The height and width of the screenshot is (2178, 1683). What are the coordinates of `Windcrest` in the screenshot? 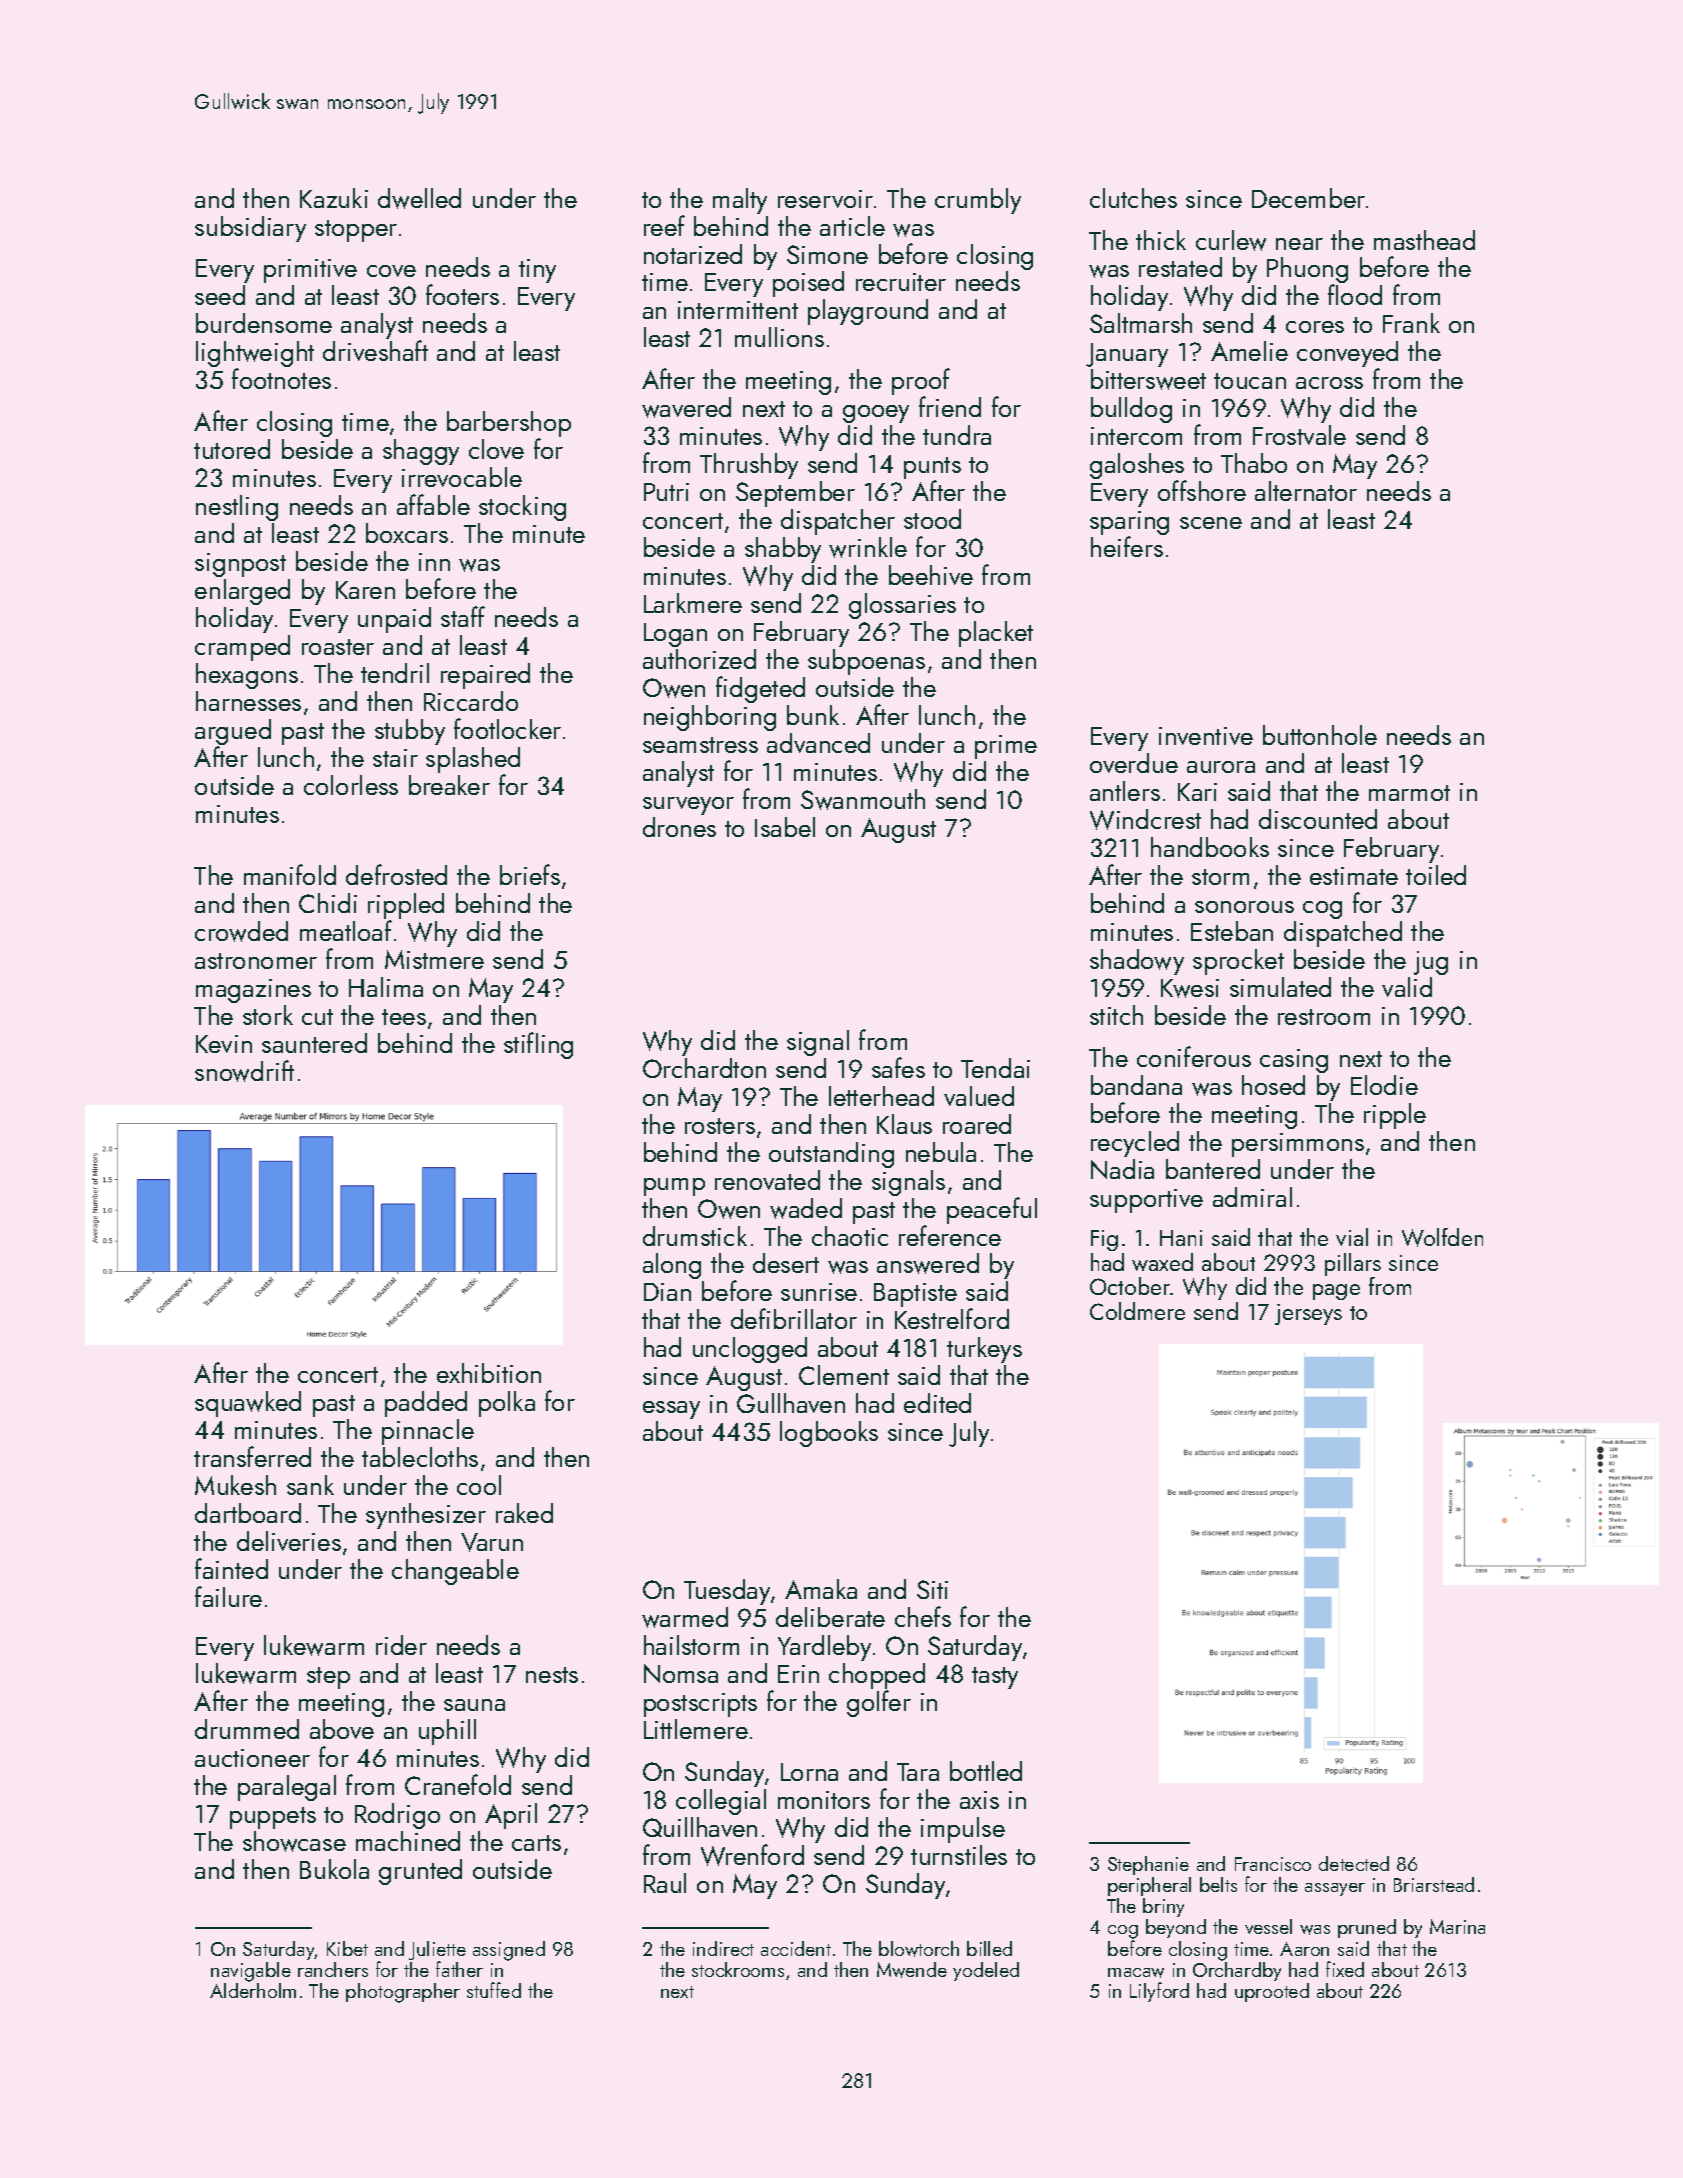 It's located at (1145, 819).
